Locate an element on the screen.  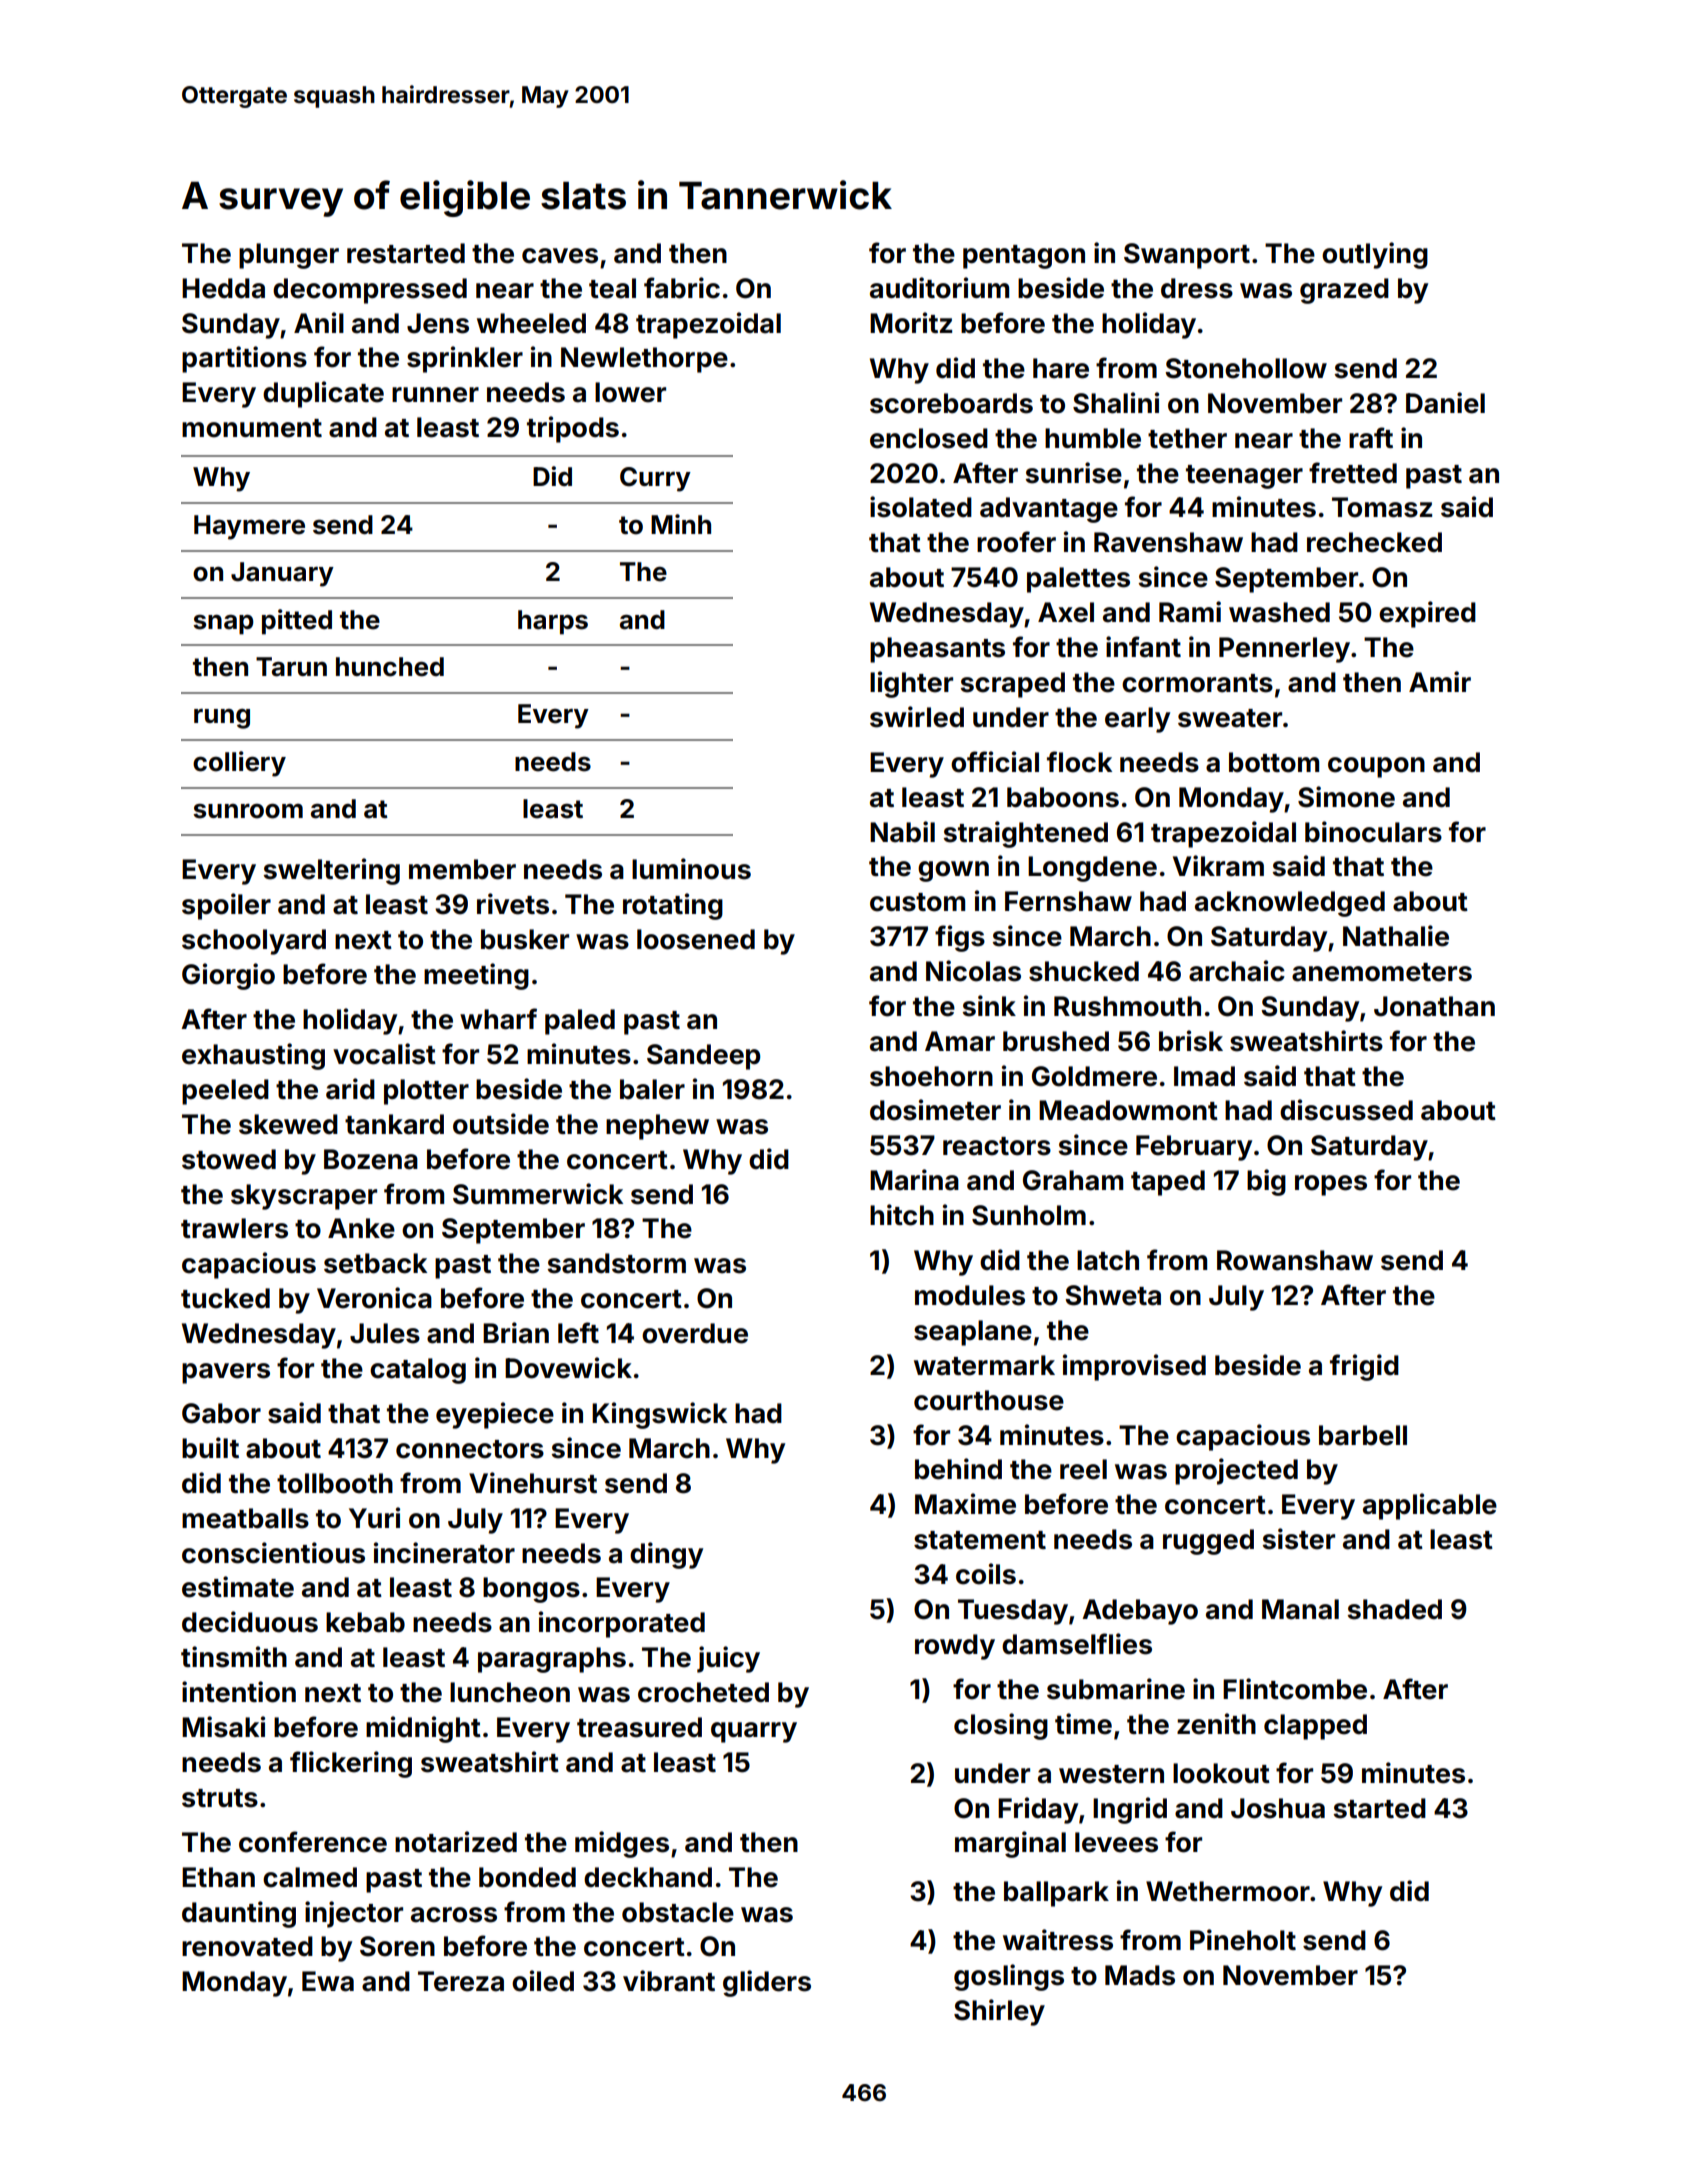
damselflies is located at coordinates (1077, 1644).
